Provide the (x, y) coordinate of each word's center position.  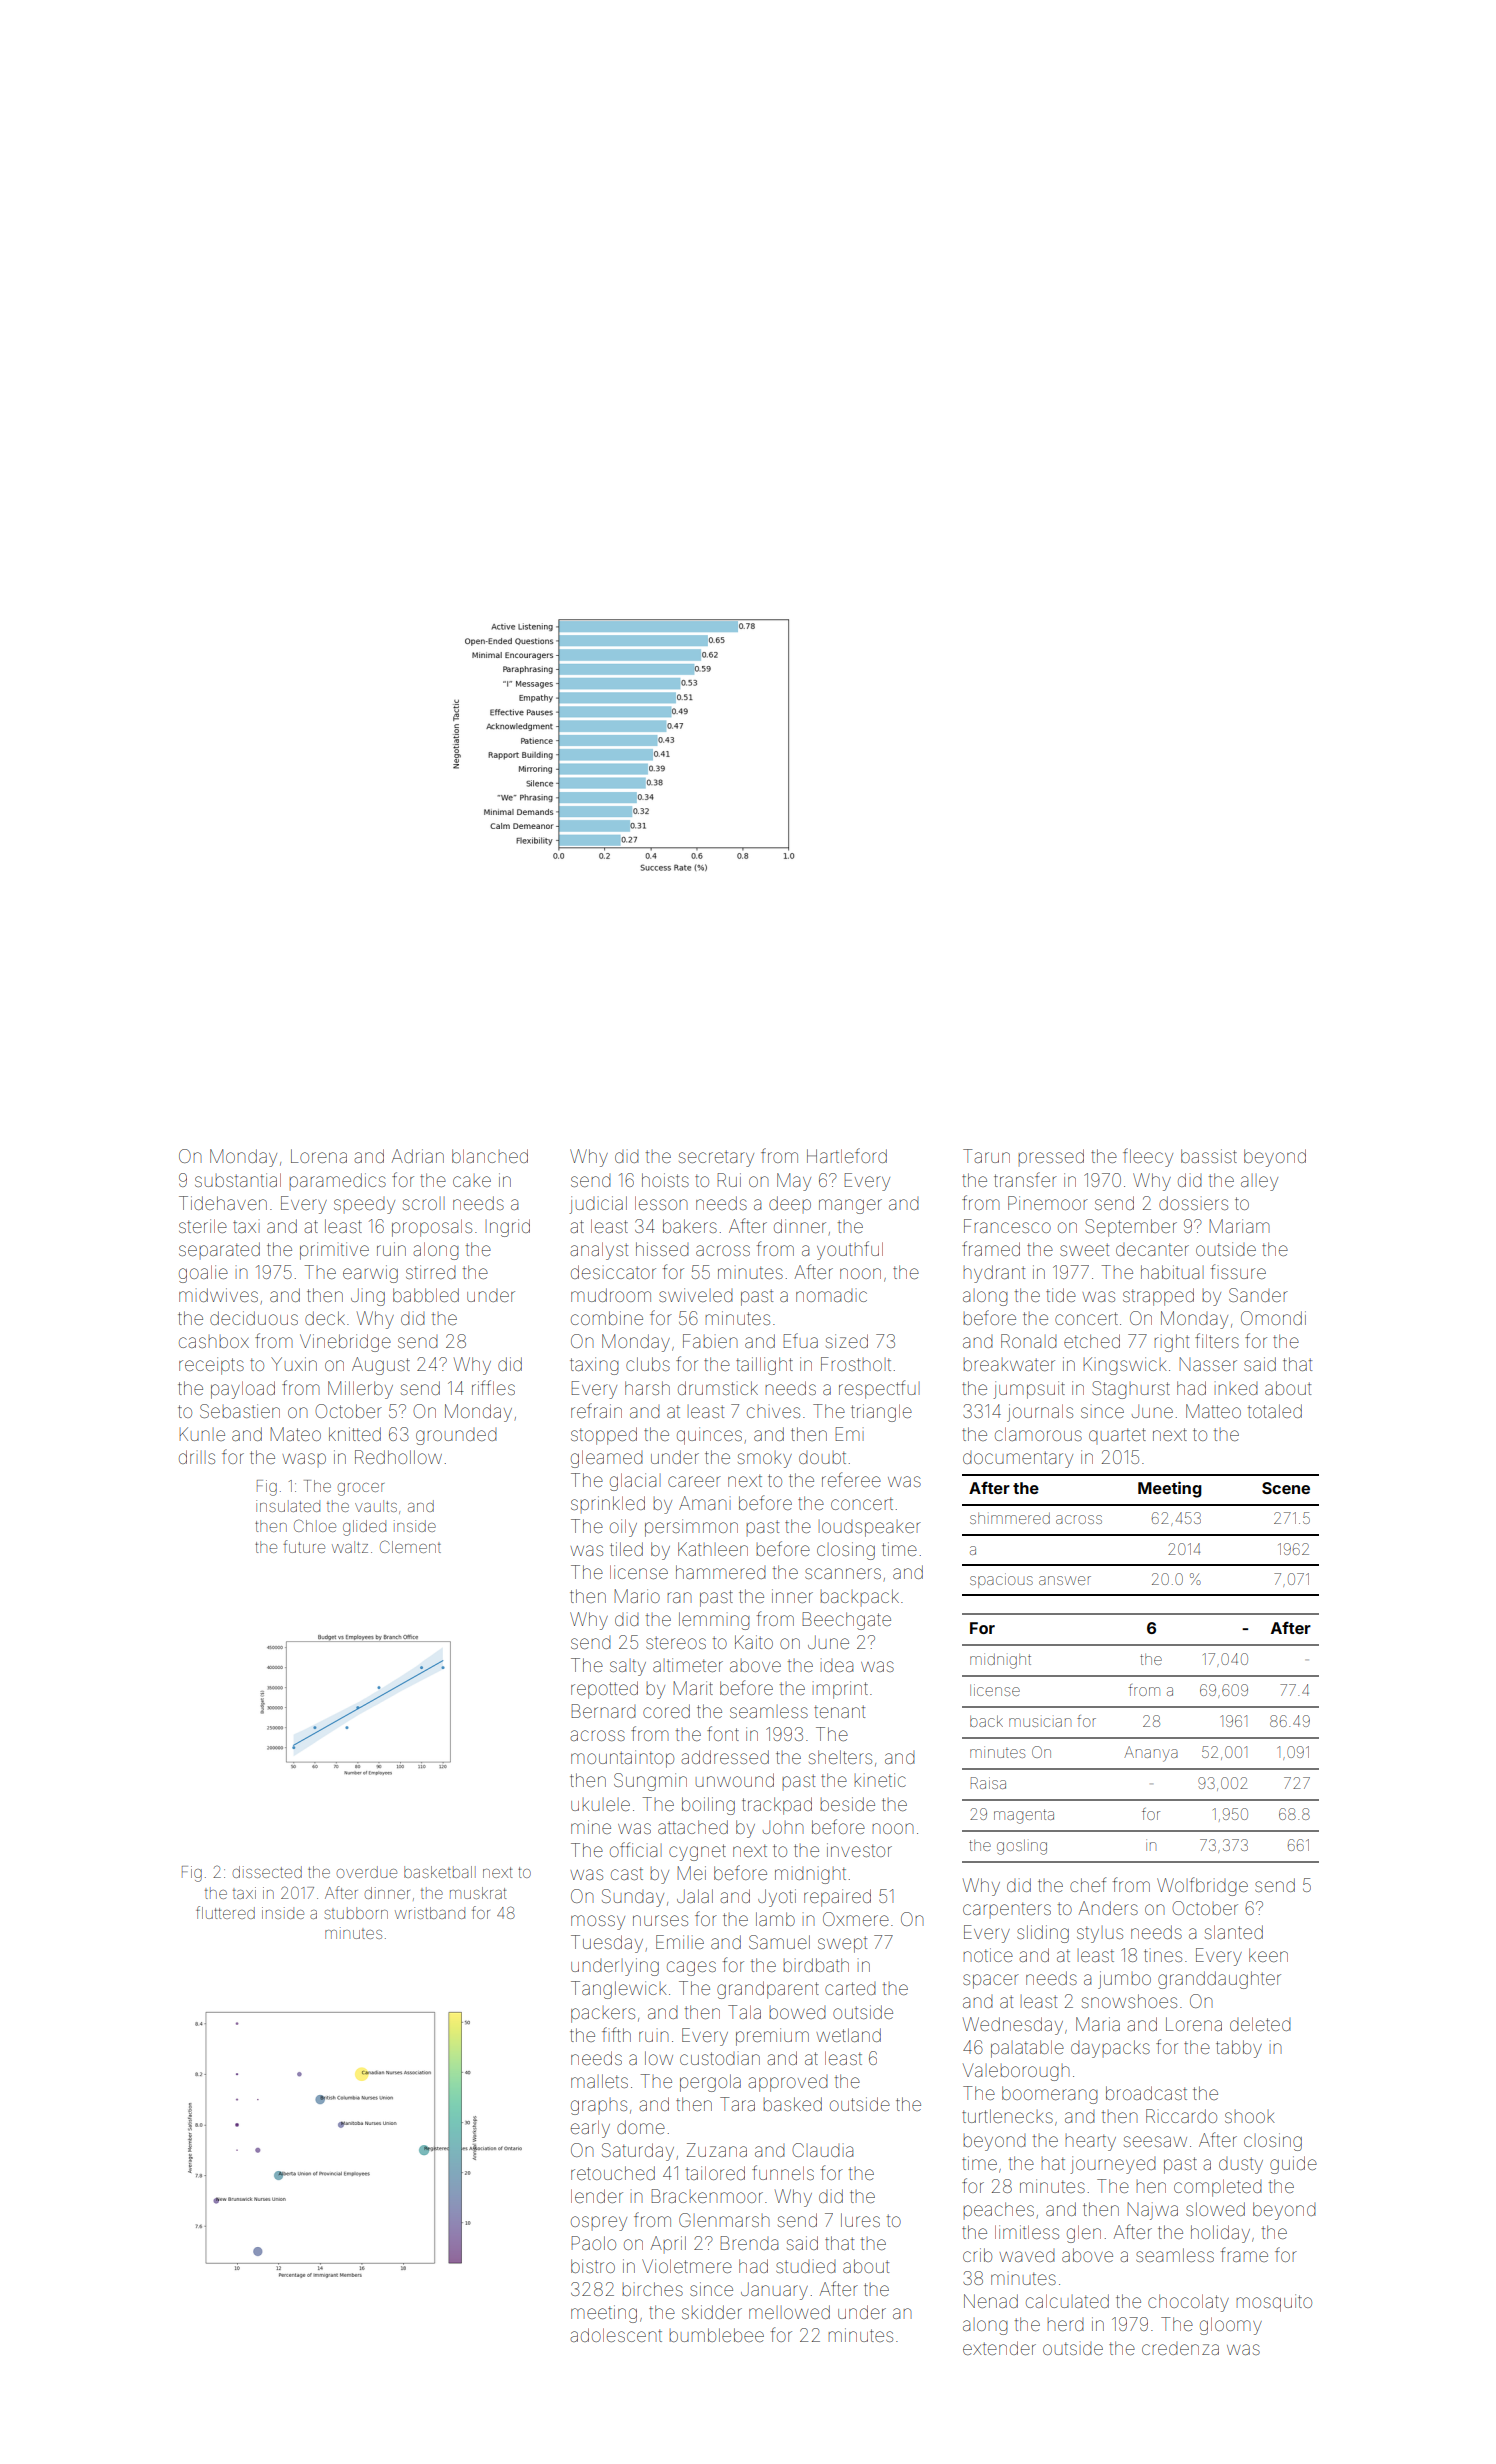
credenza (1180, 2349)
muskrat (478, 1893)
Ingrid (508, 1228)
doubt (822, 1457)
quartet (1117, 1434)
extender (999, 2348)
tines (1163, 1955)
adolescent (616, 2335)
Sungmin (650, 1782)
